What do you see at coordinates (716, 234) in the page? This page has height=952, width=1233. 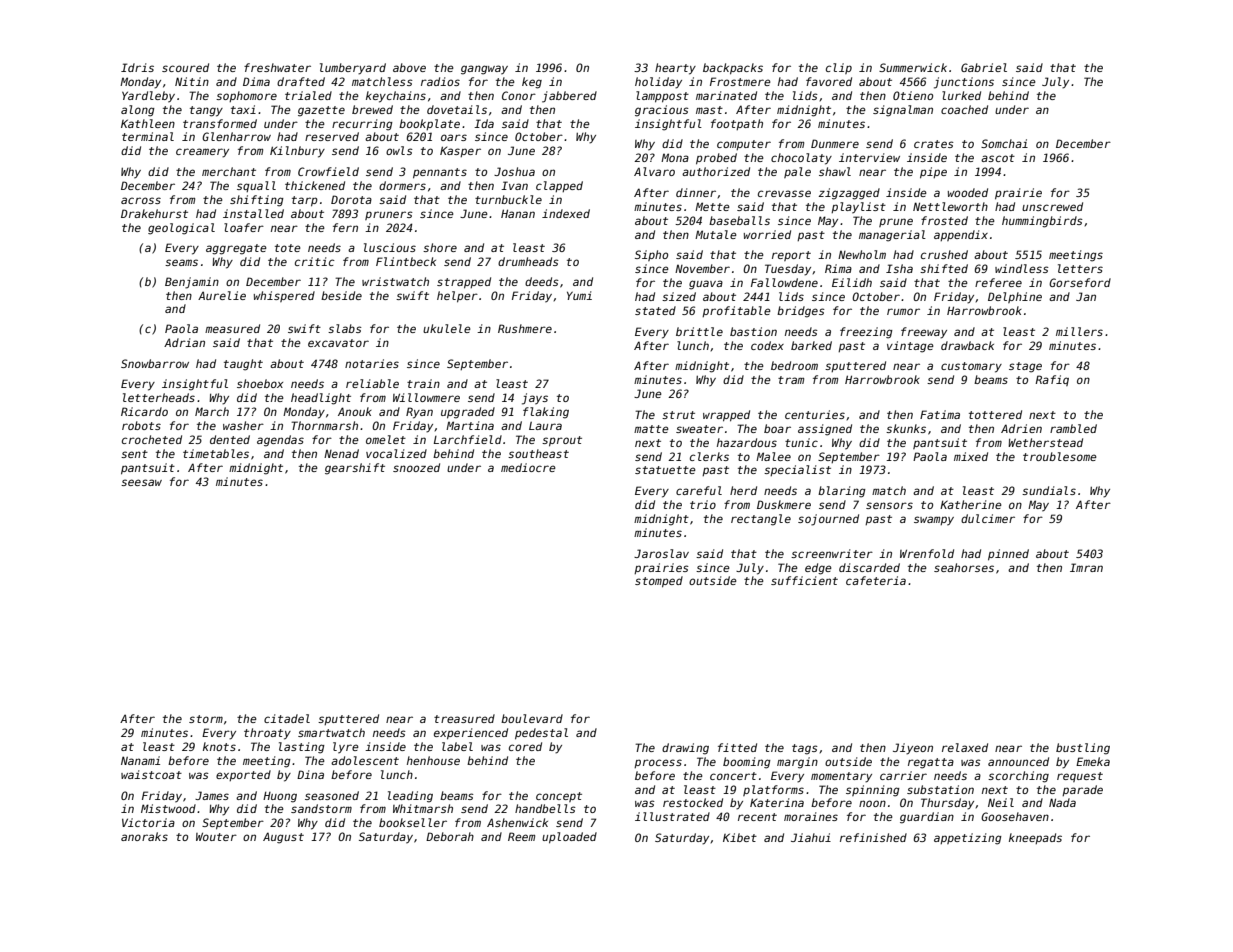 I see `Mutale` at bounding box center [716, 234].
